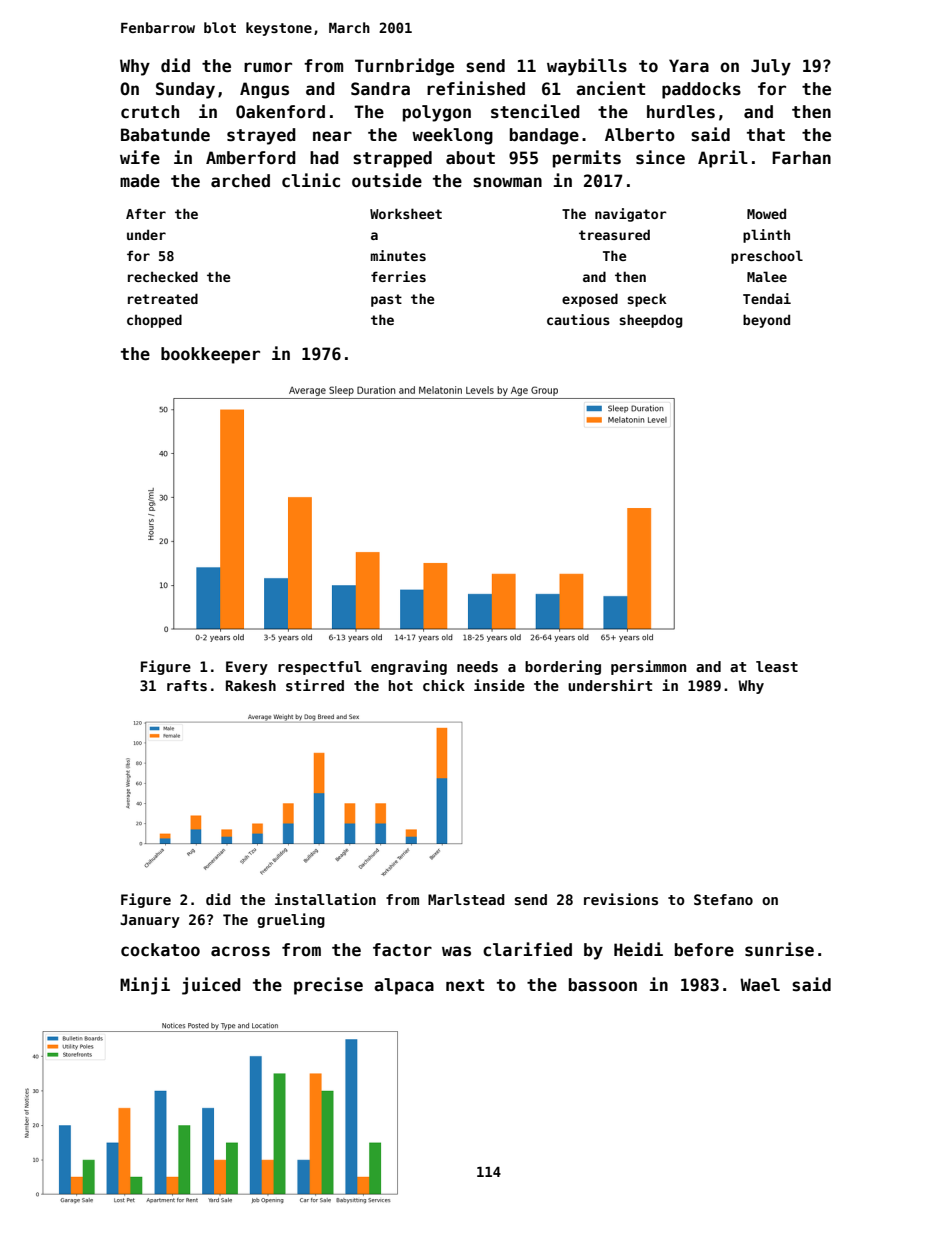 The image size is (952, 1233). What do you see at coordinates (210, 355) in the screenshot?
I see `bookkeeper` at bounding box center [210, 355].
